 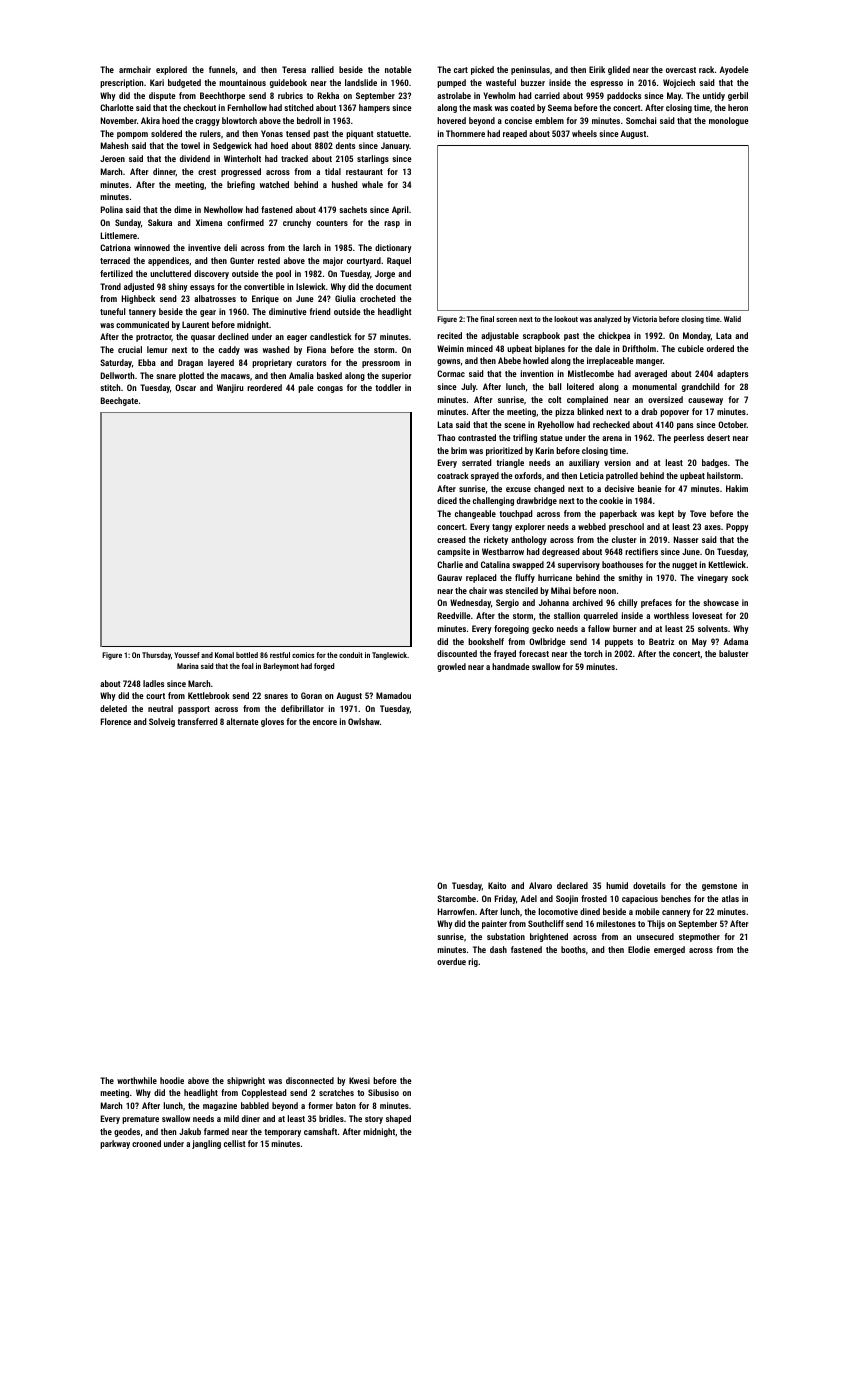 What do you see at coordinates (364, 721) in the page?
I see `Owlshaw` at bounding box center [364, 721].
